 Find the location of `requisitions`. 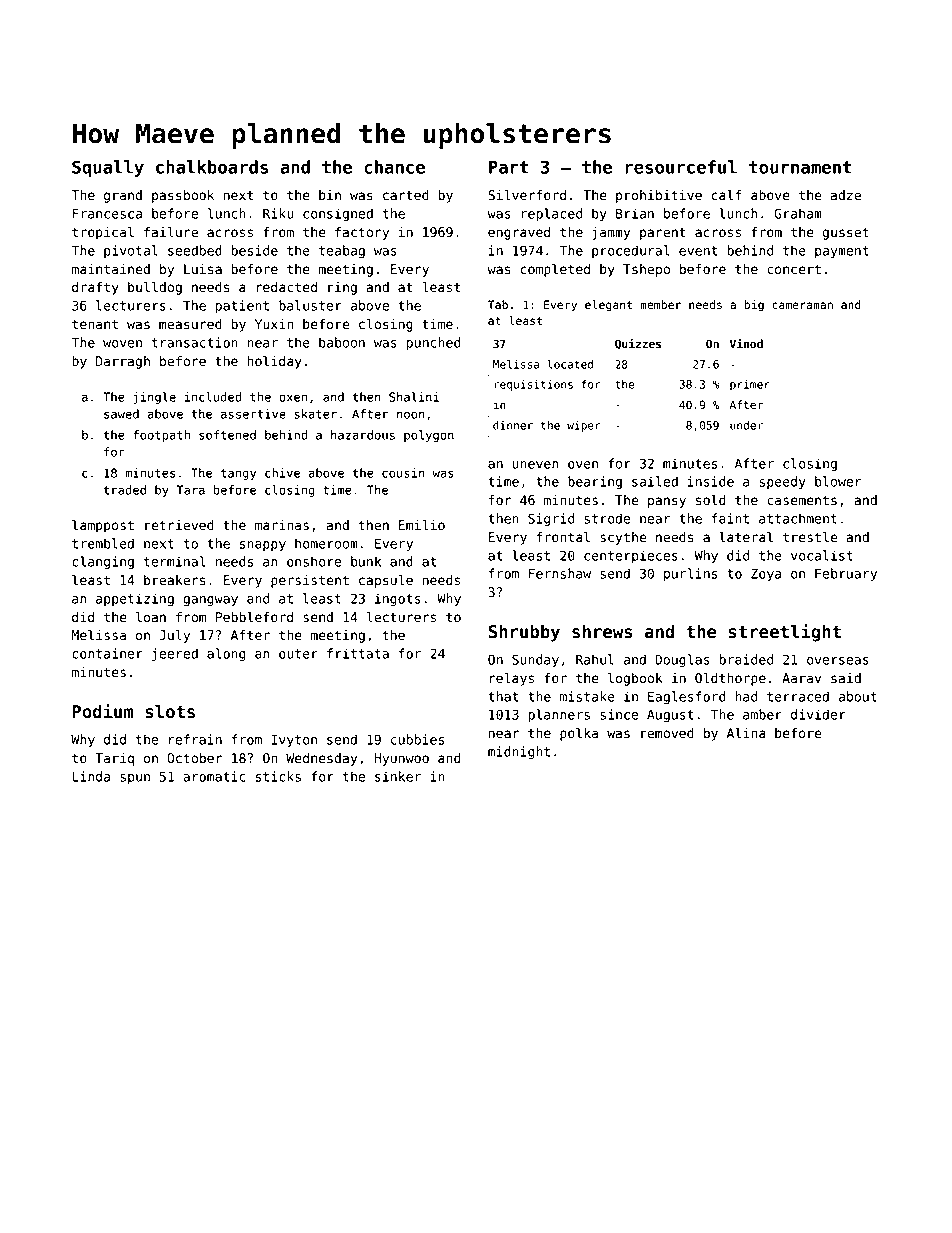

requisitions is located at coordinates (533, 385).
